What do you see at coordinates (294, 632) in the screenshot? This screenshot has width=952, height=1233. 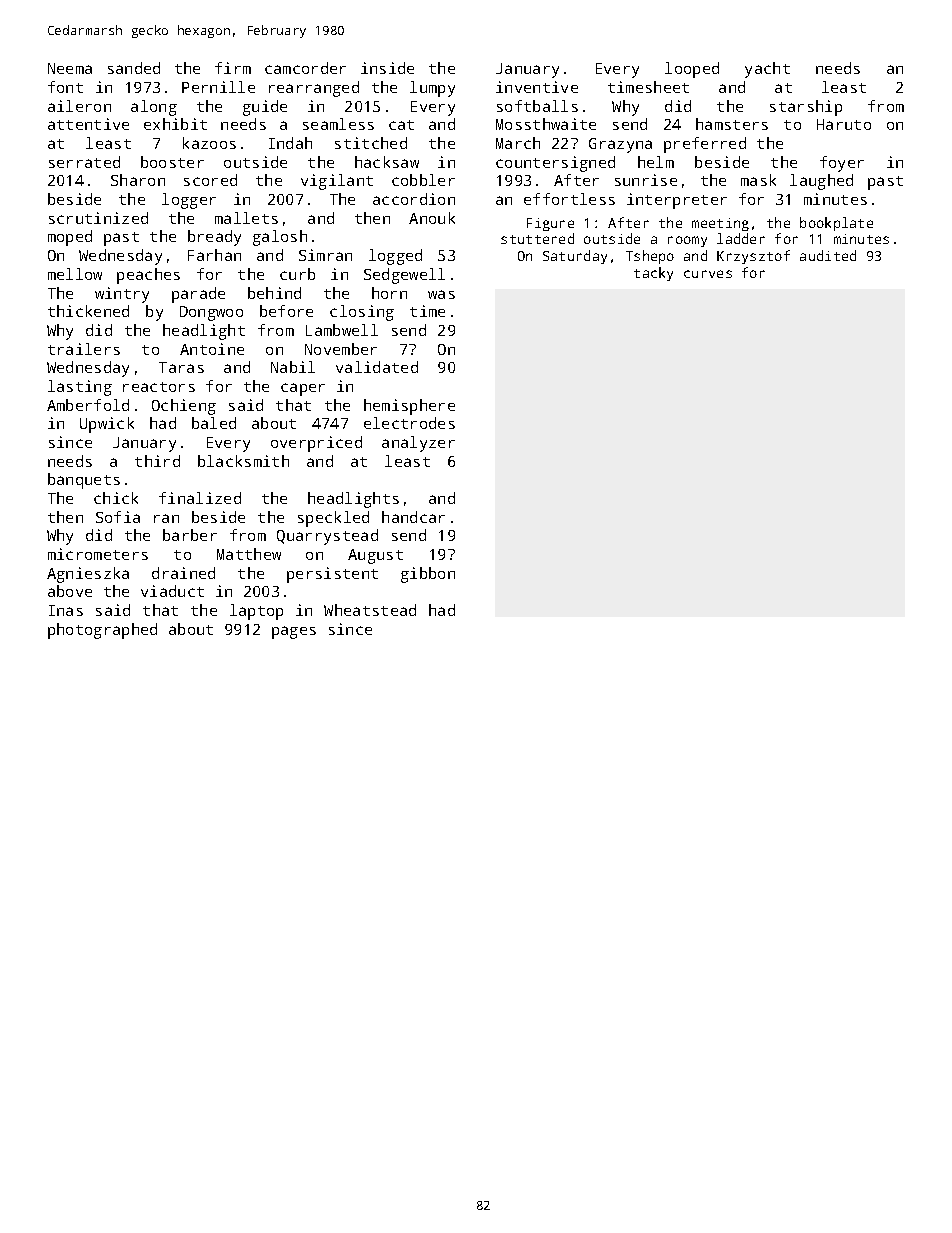 I see `pages` at bounding box center [294, 632].
